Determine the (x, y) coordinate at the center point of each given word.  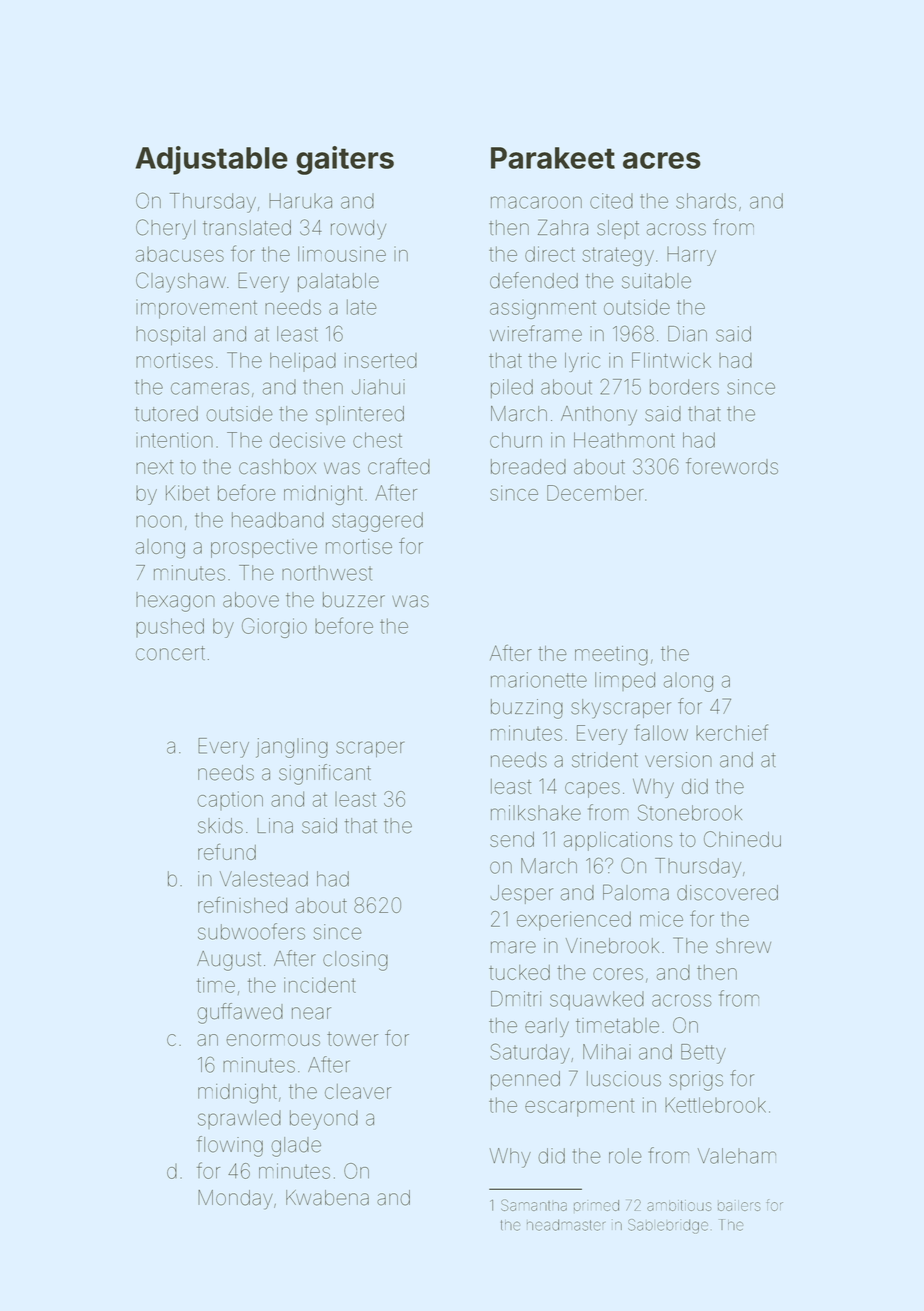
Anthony (599, 416)
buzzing (527, 709)
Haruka (300, 201)
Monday (235, 1200)
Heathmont (624, 440)
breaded (528, 467)
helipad (303, 362)
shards (706, 201)
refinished (242, 904)
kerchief (732, 732)
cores (618, 974)
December (595, 493)
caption (230, 800)
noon (159, 521)
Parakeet (553, 158)
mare (513, 947)
